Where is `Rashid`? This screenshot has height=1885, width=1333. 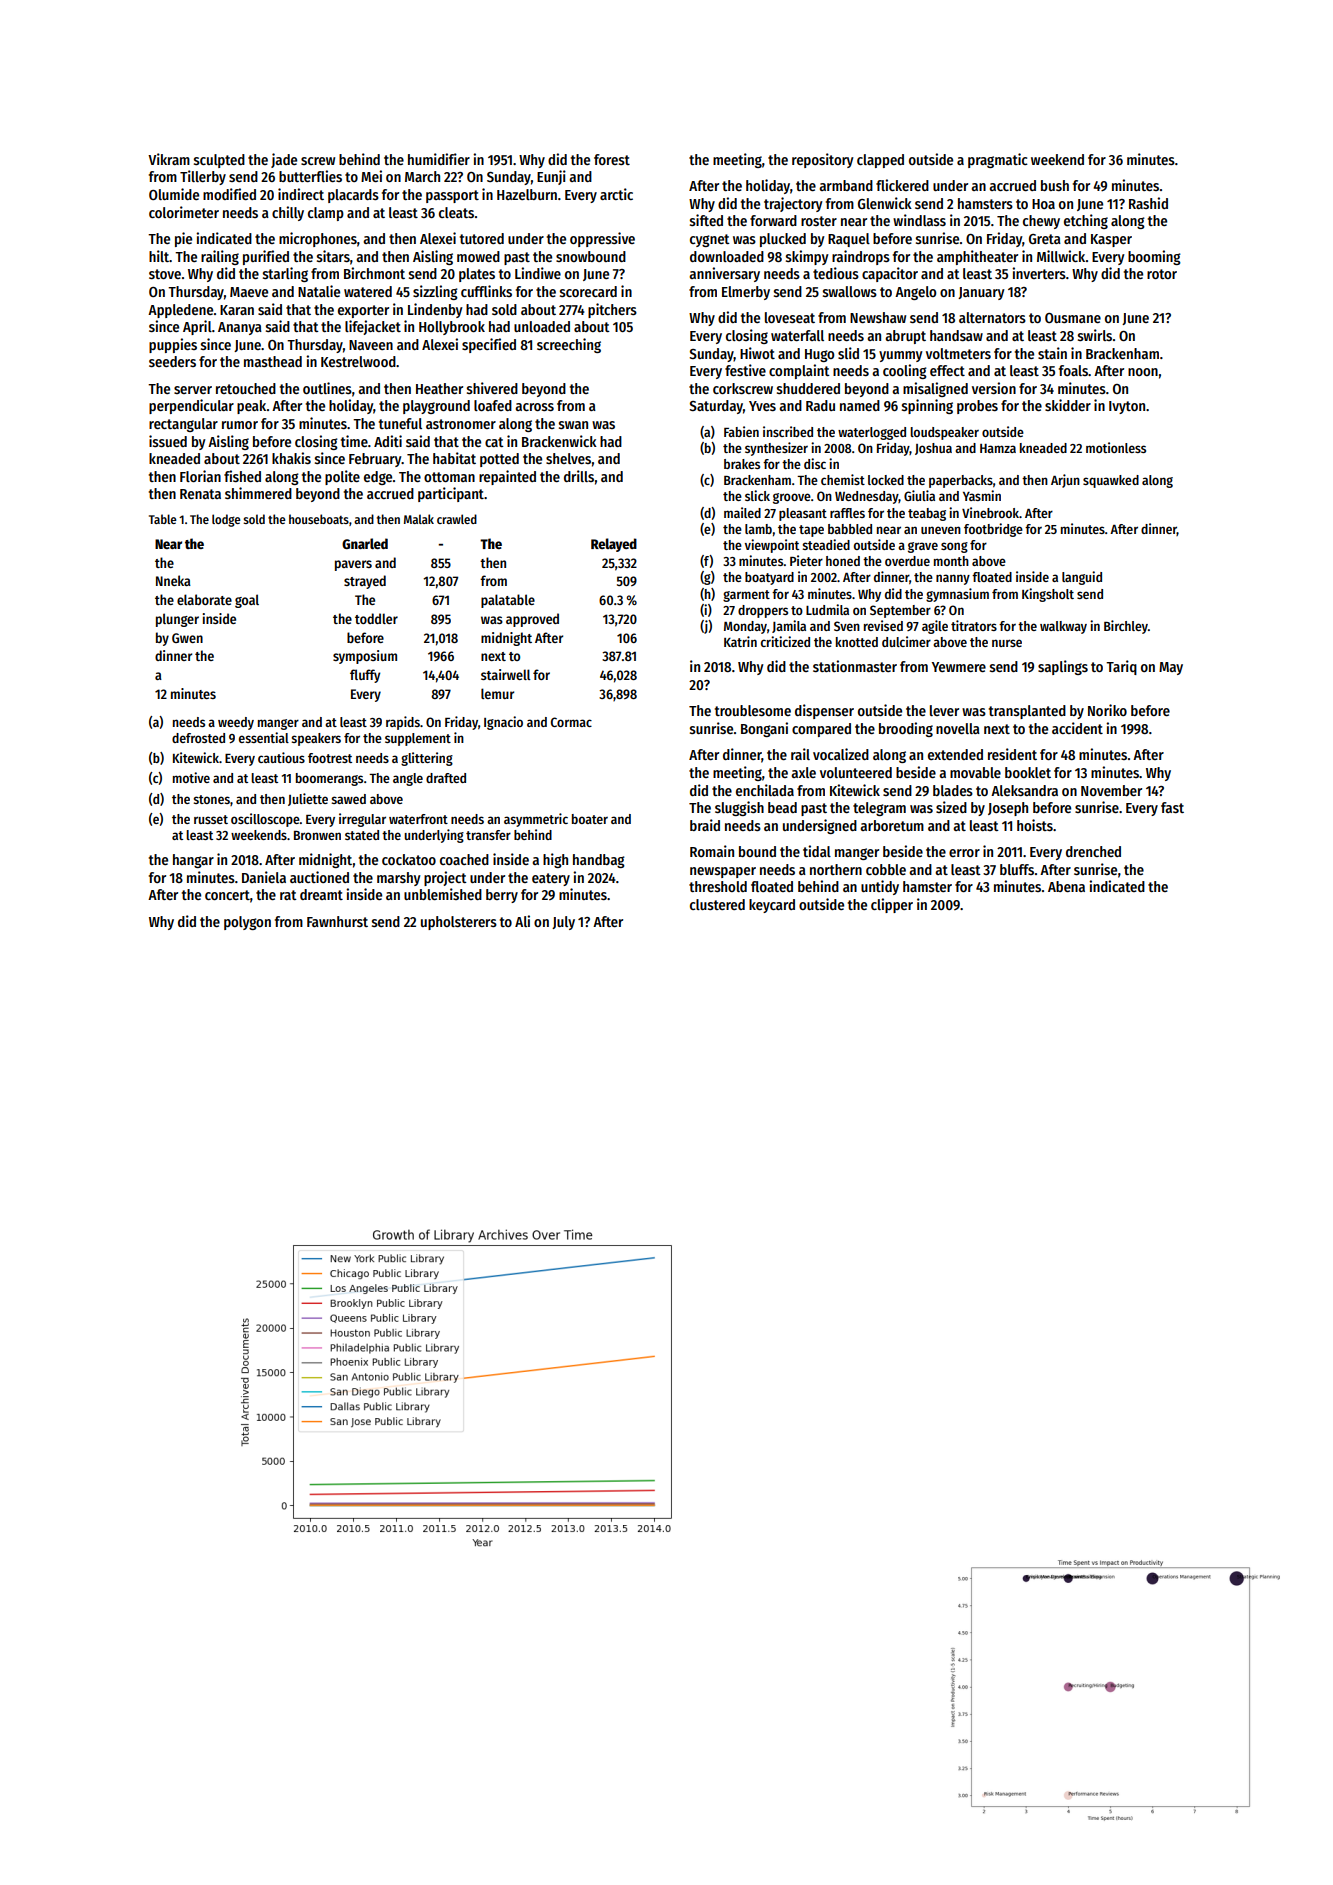 Rashid is located at coordinates (1148, 203).
